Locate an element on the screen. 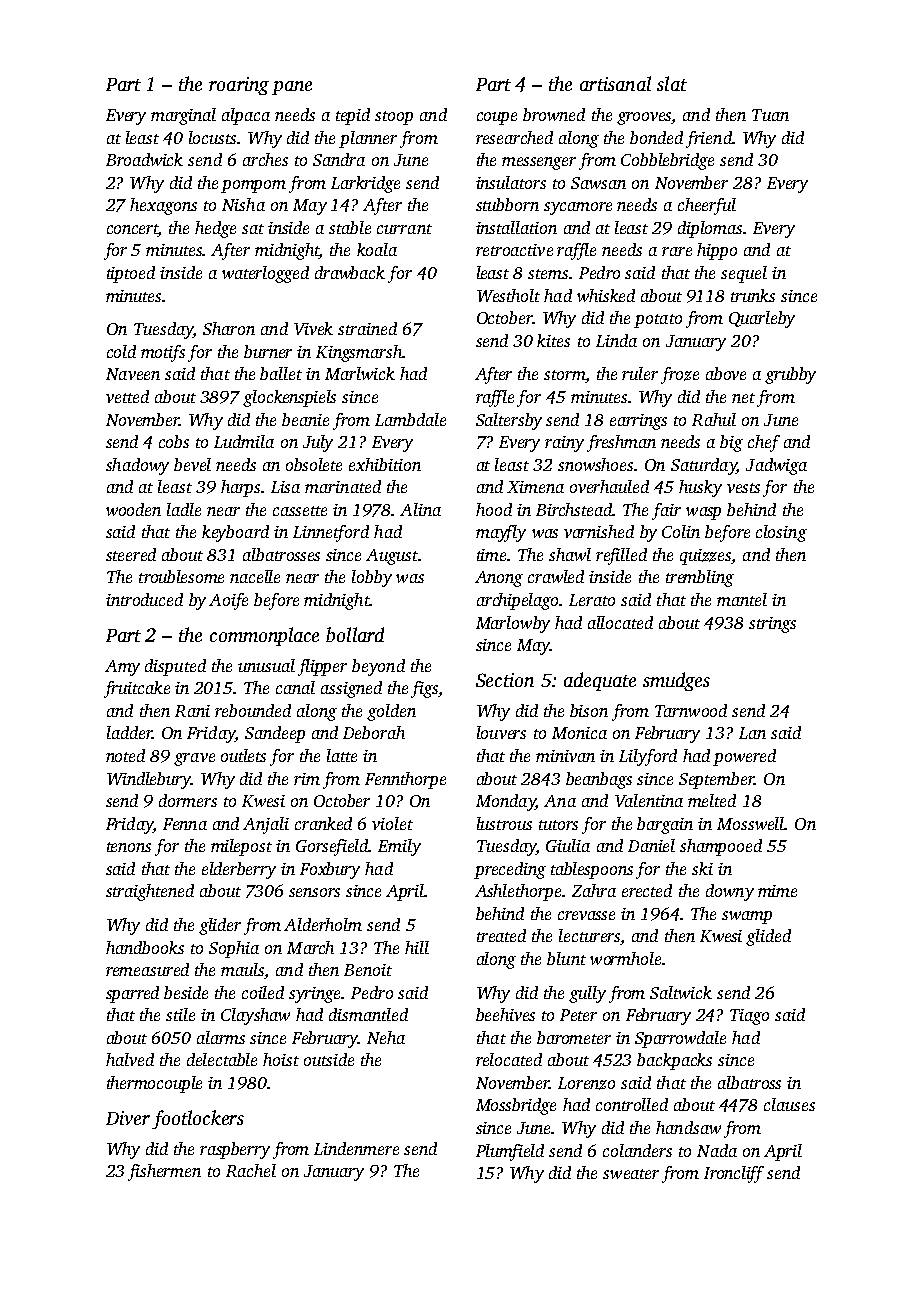 This screenshot has width=924, height=1314. stable is located at coordinates (350, 227).
